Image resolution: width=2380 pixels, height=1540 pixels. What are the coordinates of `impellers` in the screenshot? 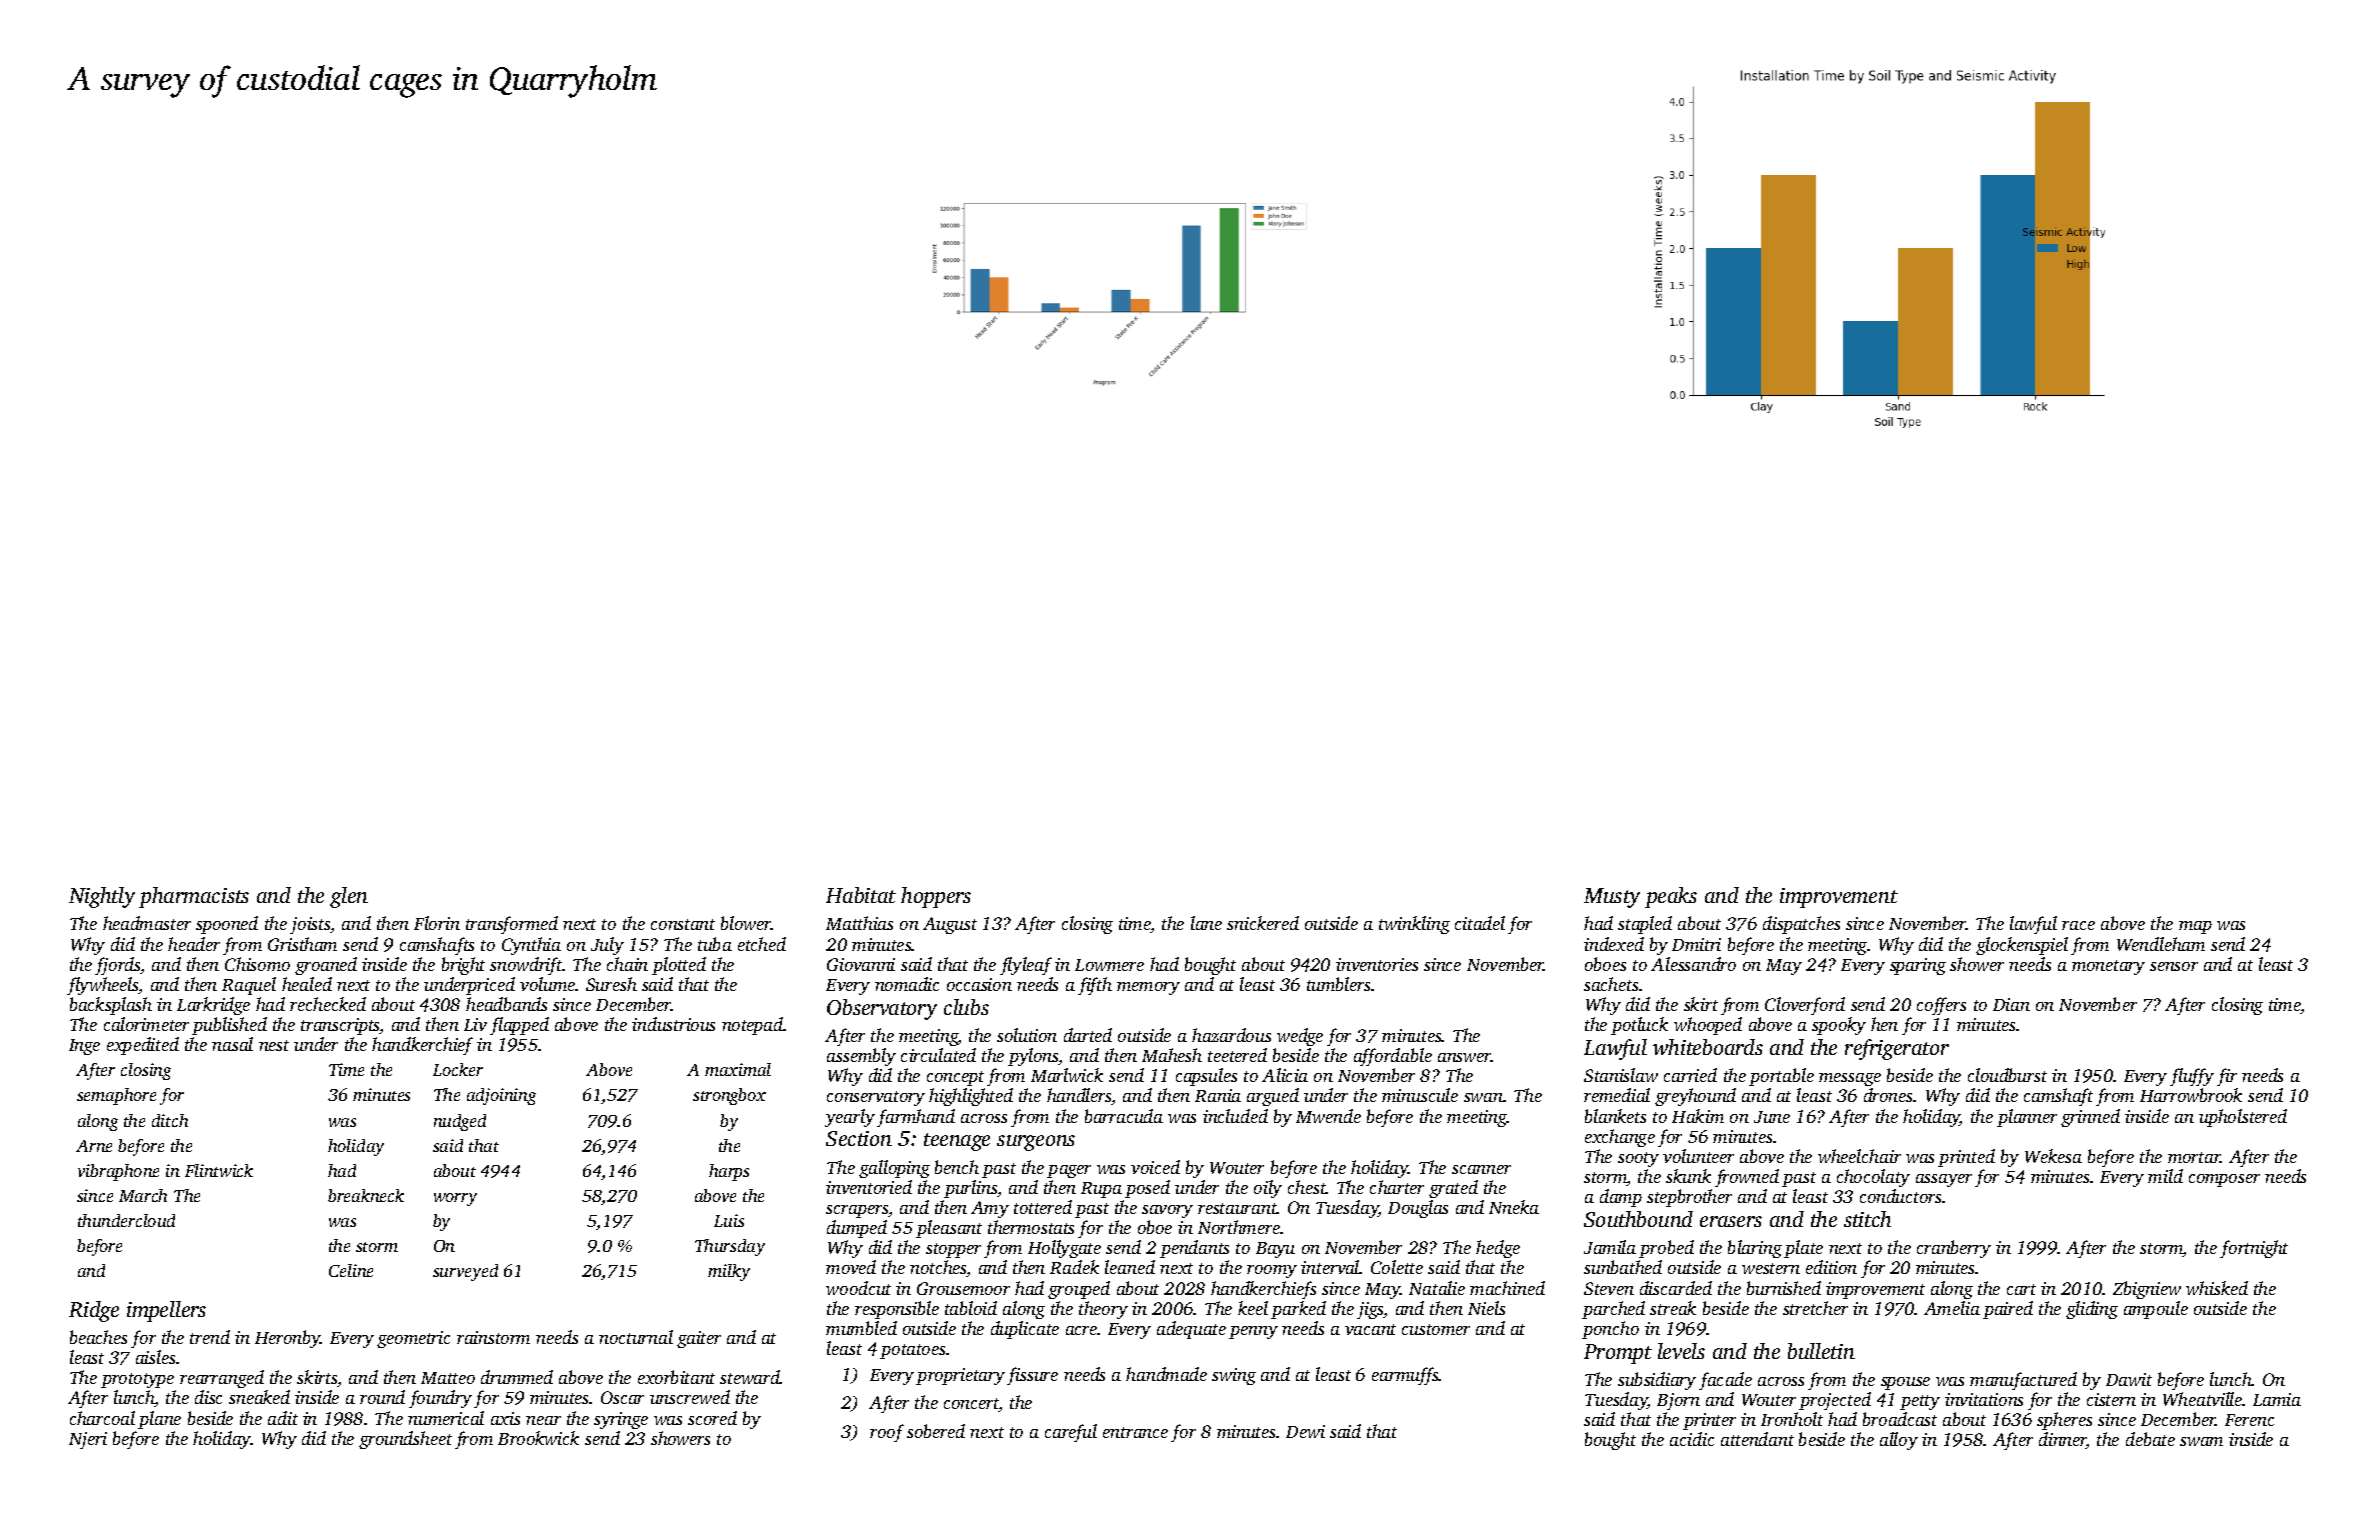 It's located at (166, 1311).
